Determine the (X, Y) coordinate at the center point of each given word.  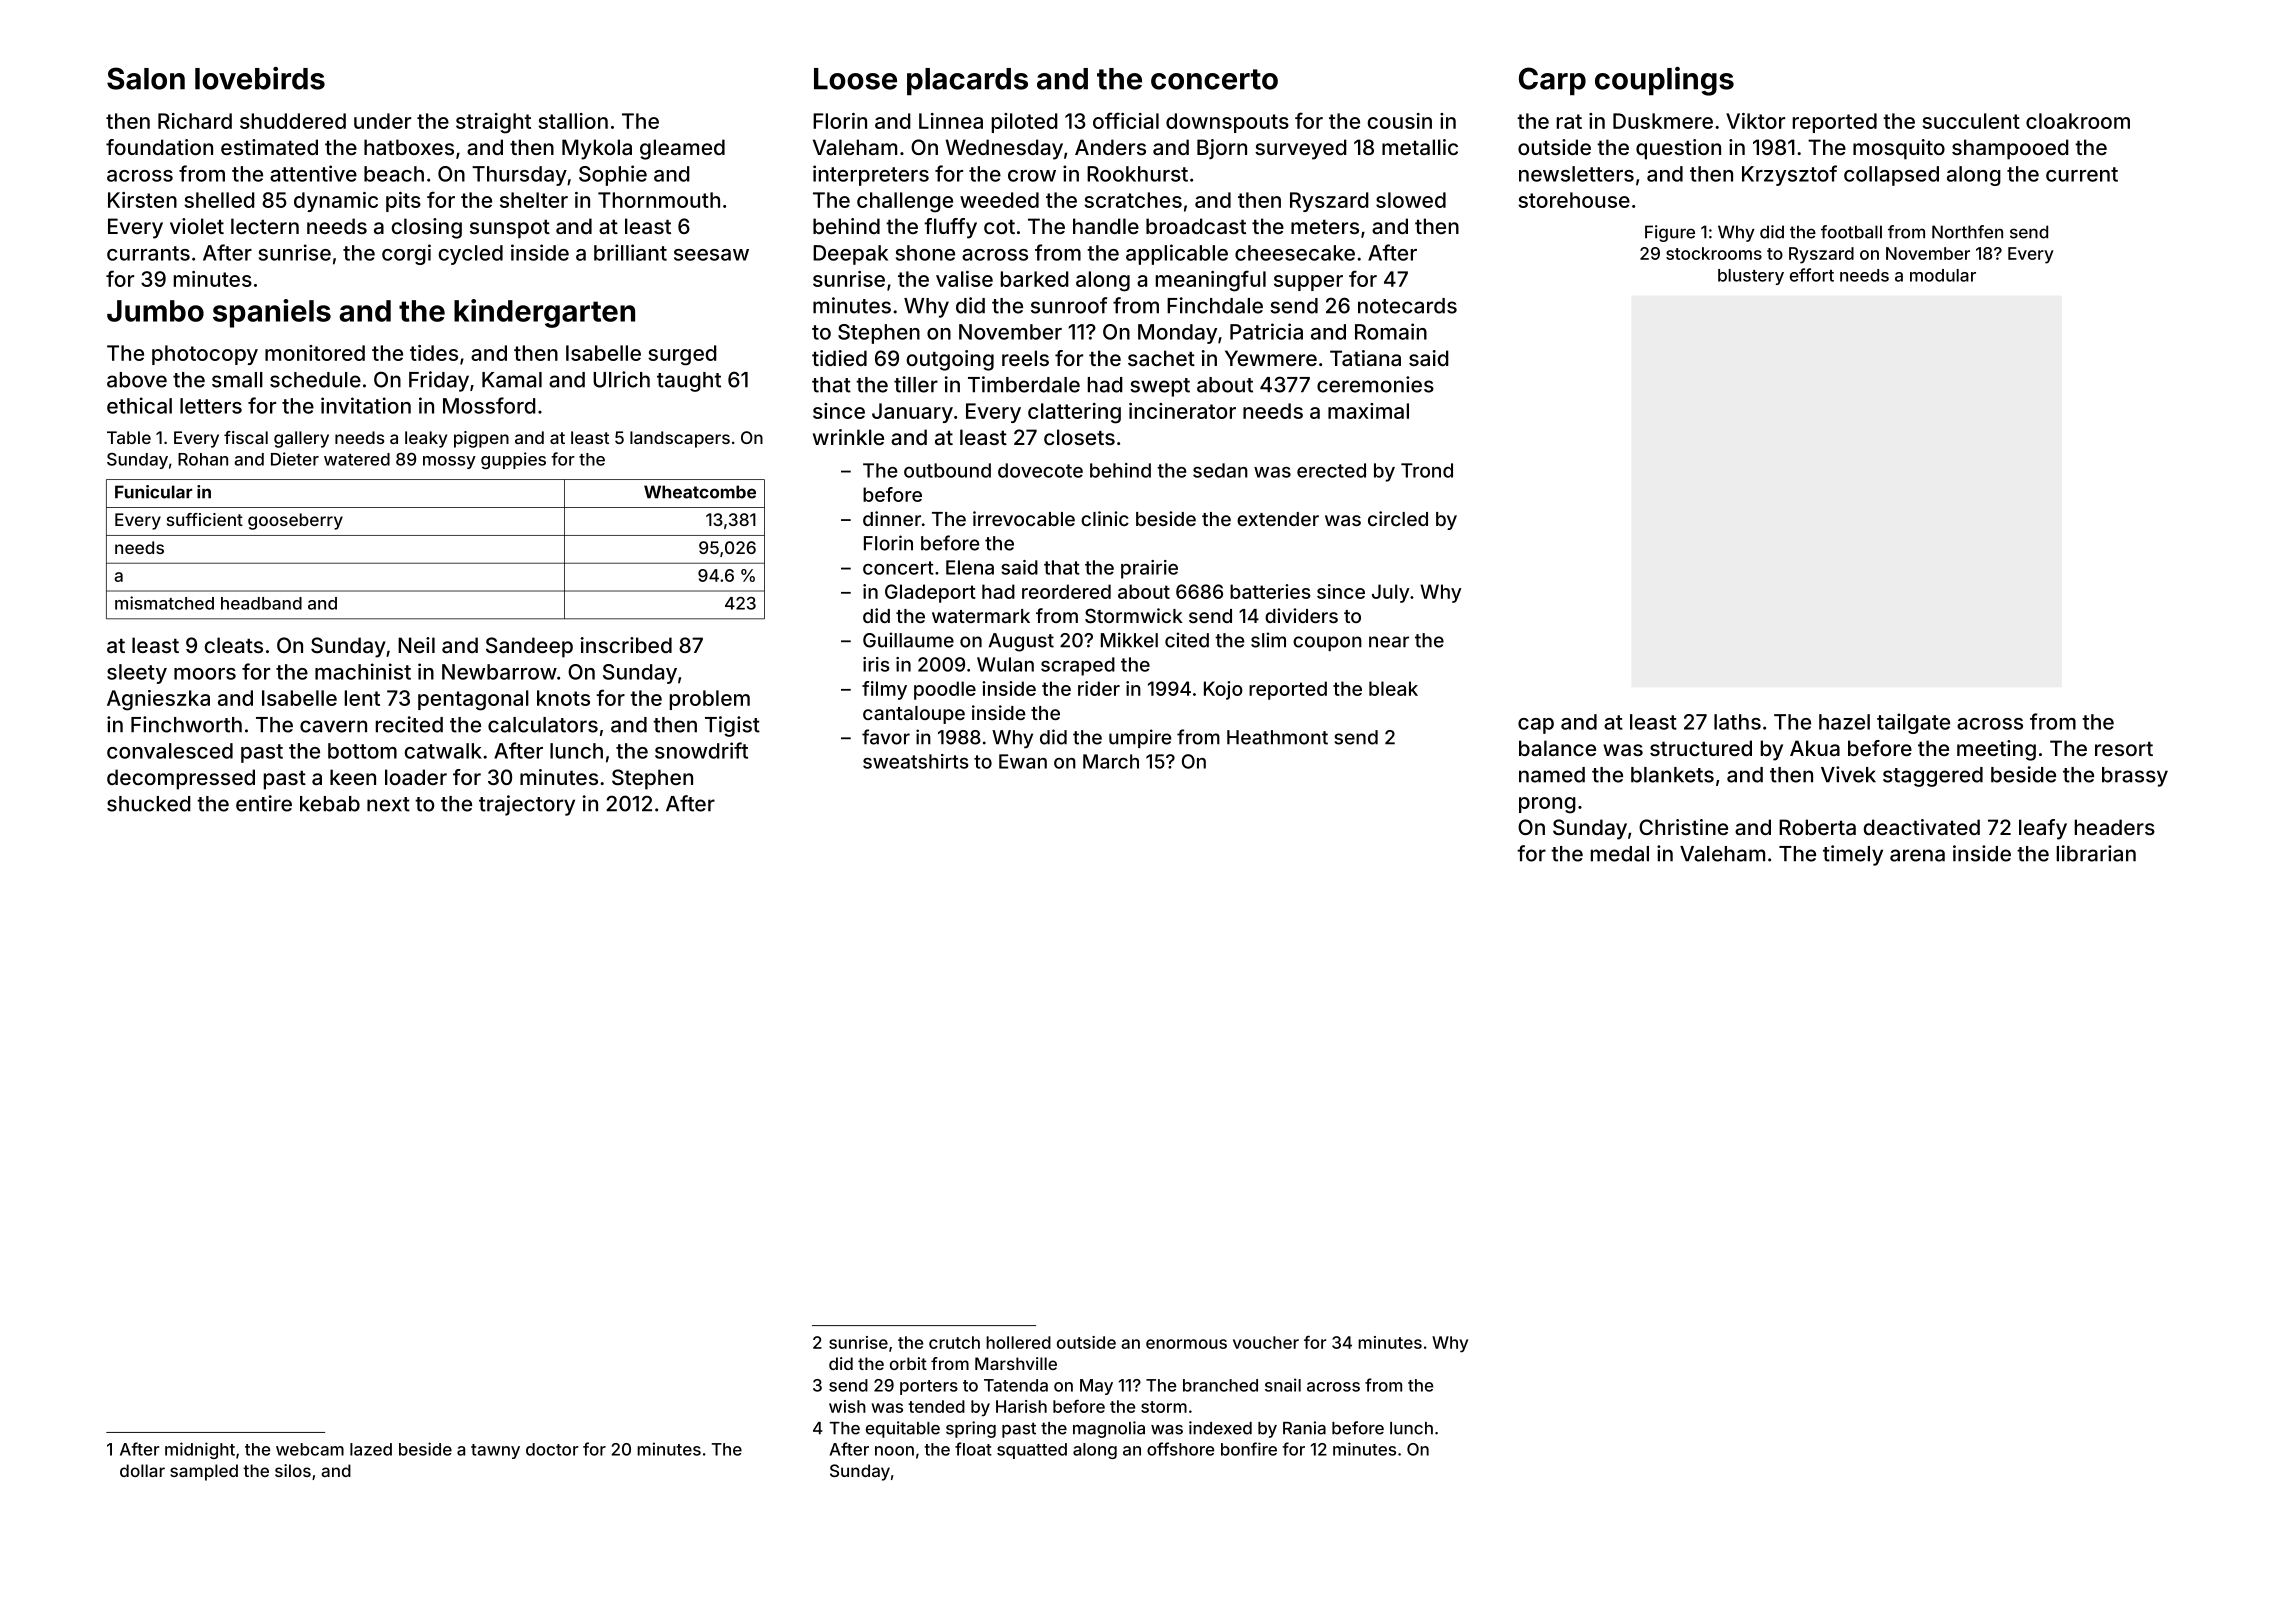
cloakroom (2078, 121)
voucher (1266, 1342)
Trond (1427, 470)
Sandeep (529, 647)
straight (493, 123)
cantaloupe (914, 715)
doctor (552, 1449)
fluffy (950, 228)
